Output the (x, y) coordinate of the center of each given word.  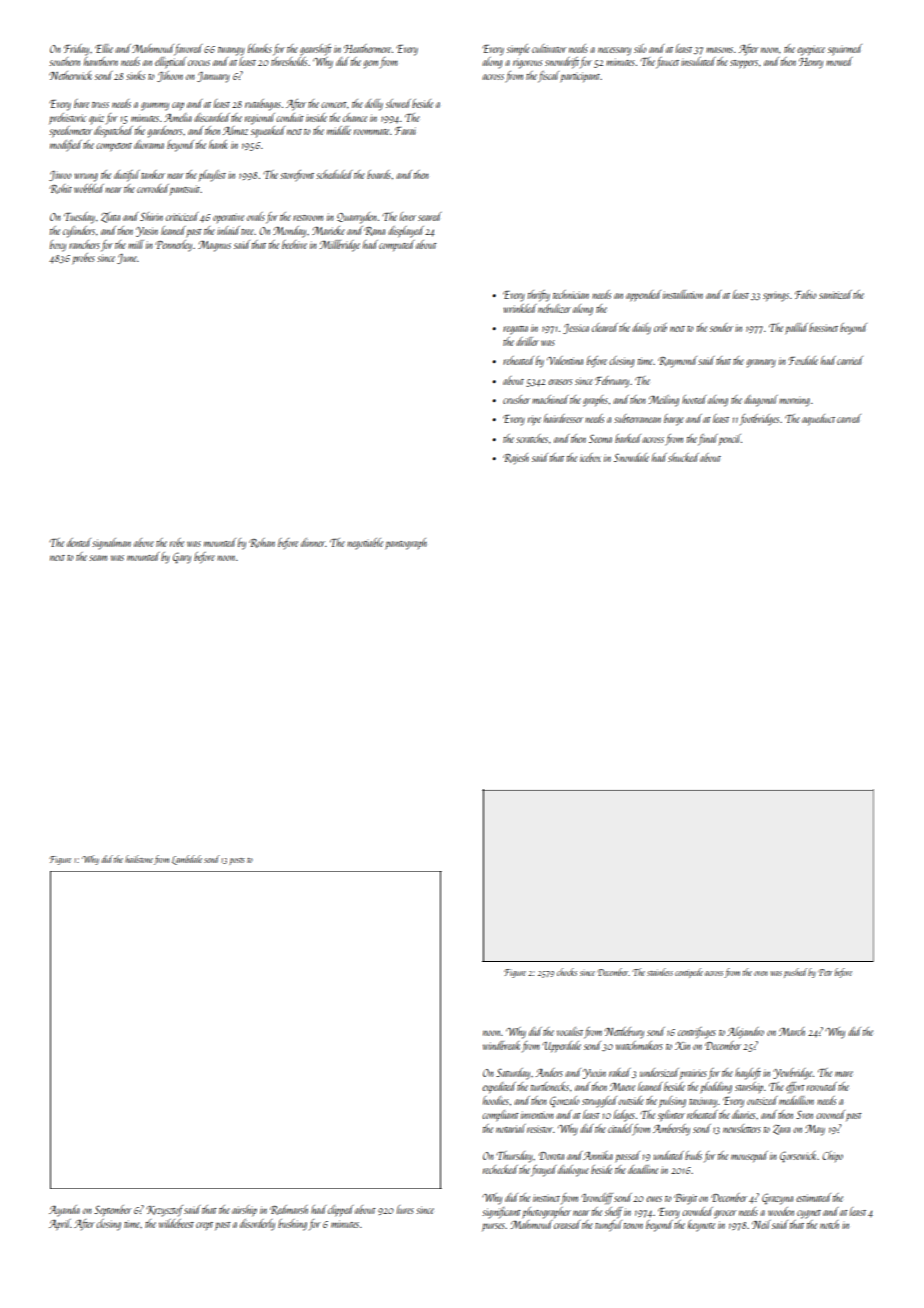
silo (640, 48)
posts (237, 861)
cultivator (549, 48)
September (113, 1210)
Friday (76, 50)
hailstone (139, 859)
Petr (825, 972)
